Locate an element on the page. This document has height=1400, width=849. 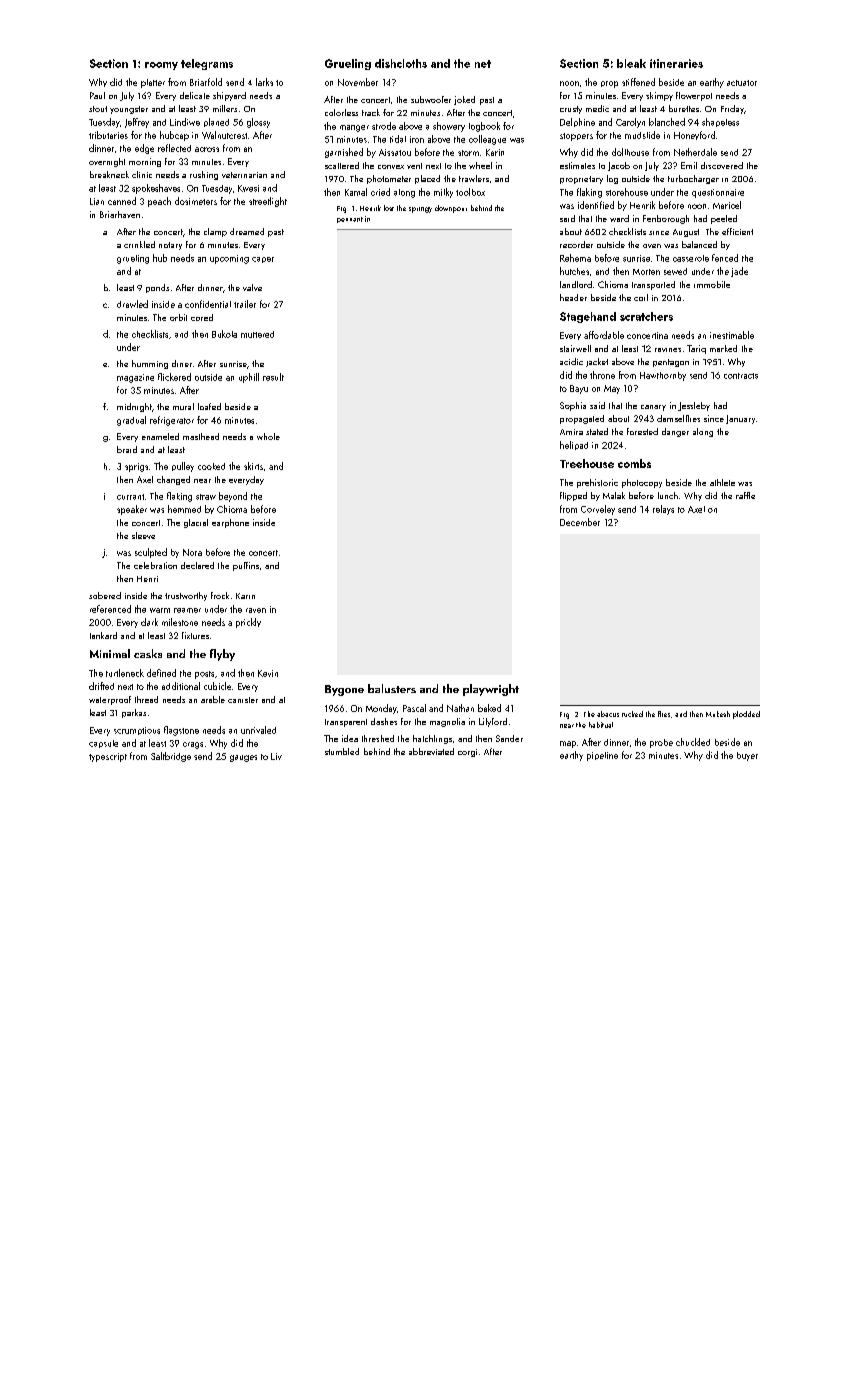
celebration is located at coordinates (155, 565).
